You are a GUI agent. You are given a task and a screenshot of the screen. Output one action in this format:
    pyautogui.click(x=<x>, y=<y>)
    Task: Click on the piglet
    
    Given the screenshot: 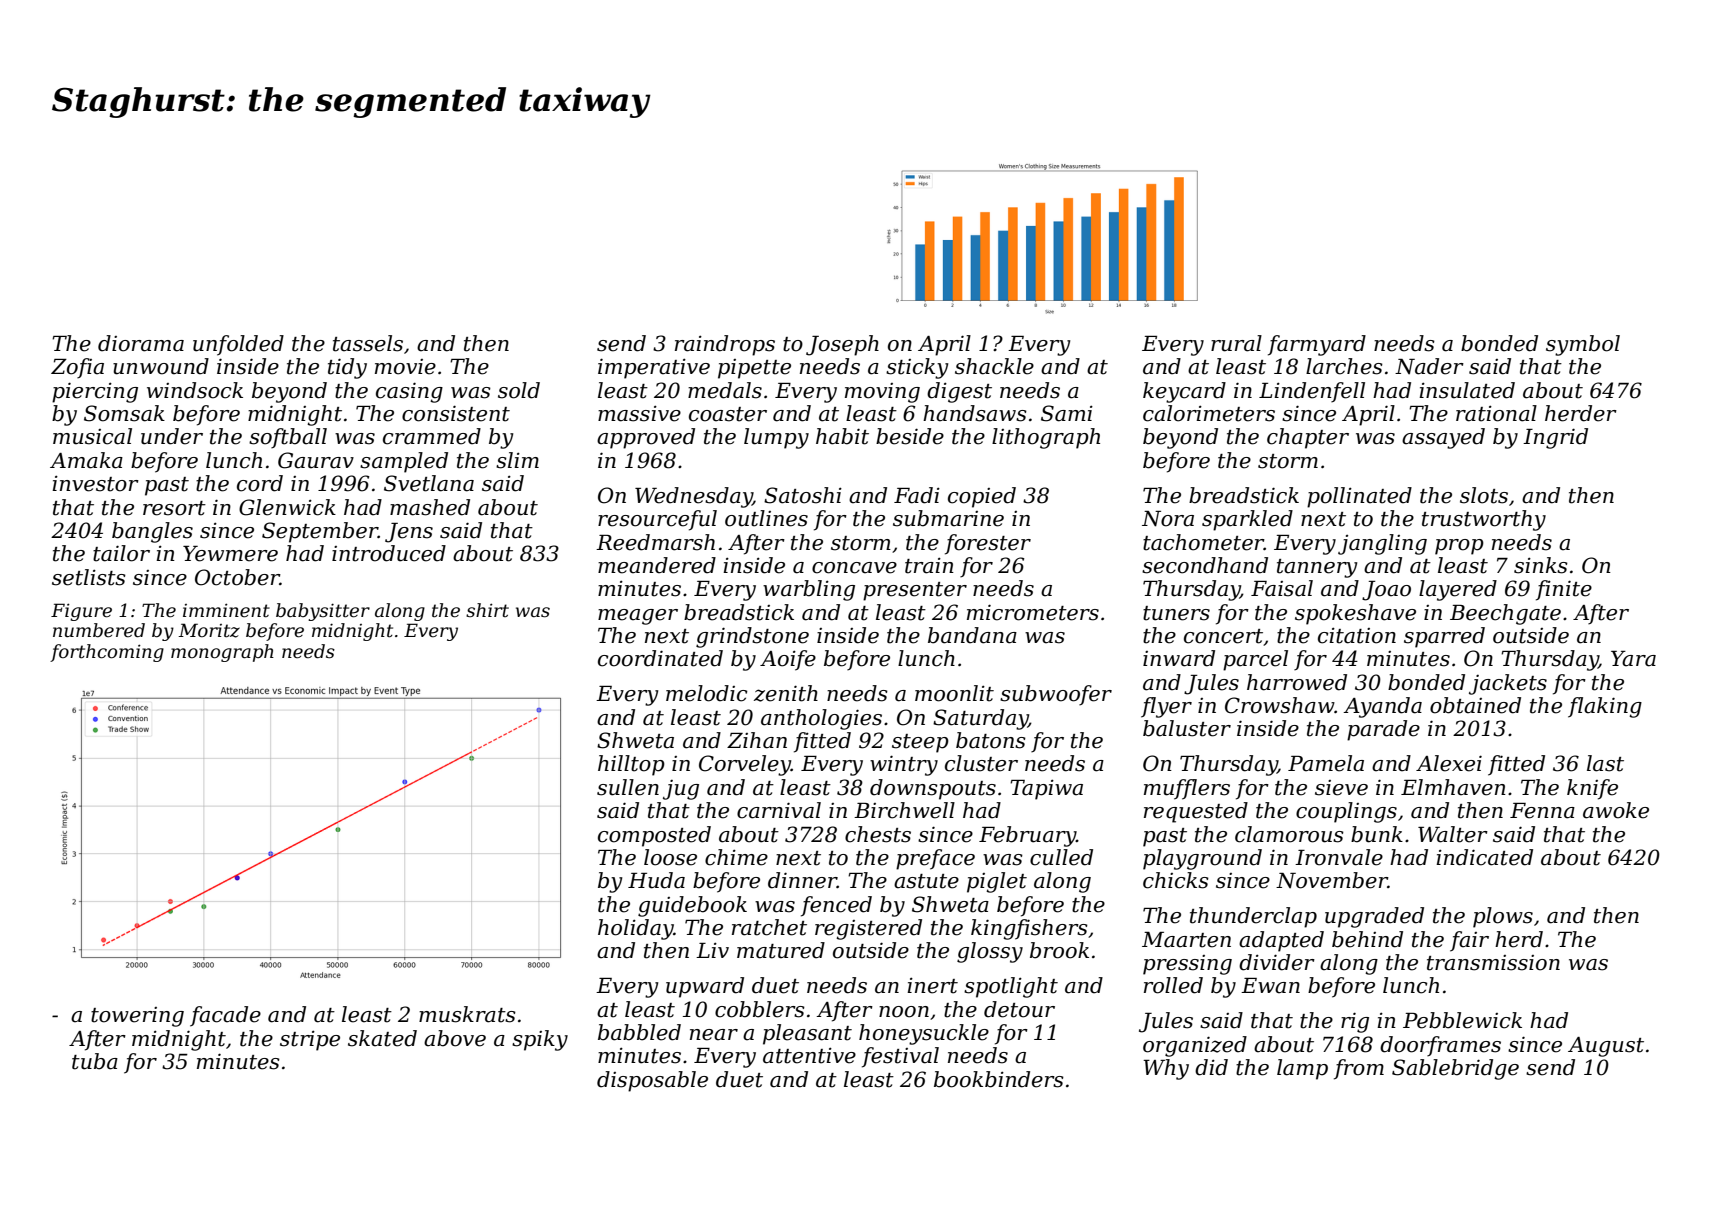 What is the action you would take?
    pyautogui.click(x=997, y=882)
